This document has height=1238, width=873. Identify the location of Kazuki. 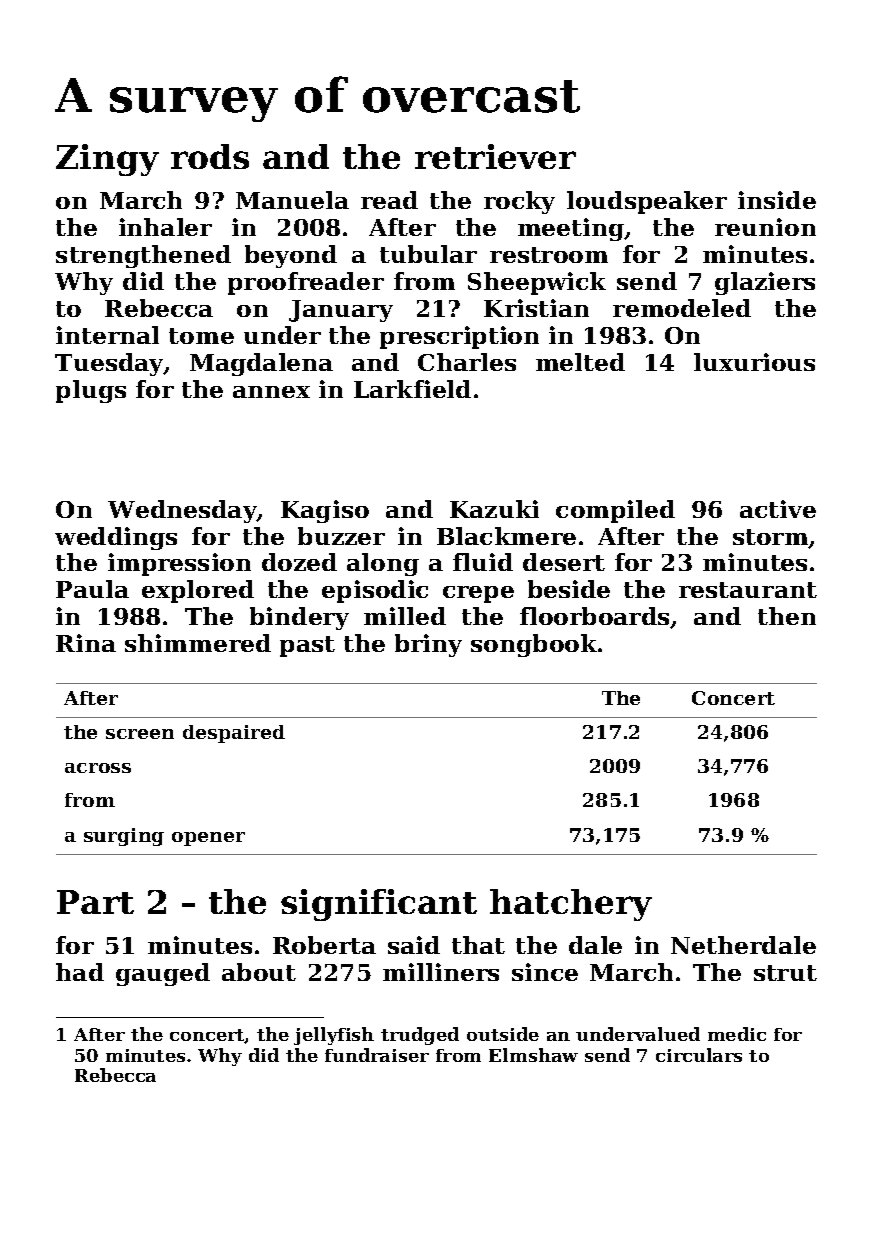
(494, 509).
